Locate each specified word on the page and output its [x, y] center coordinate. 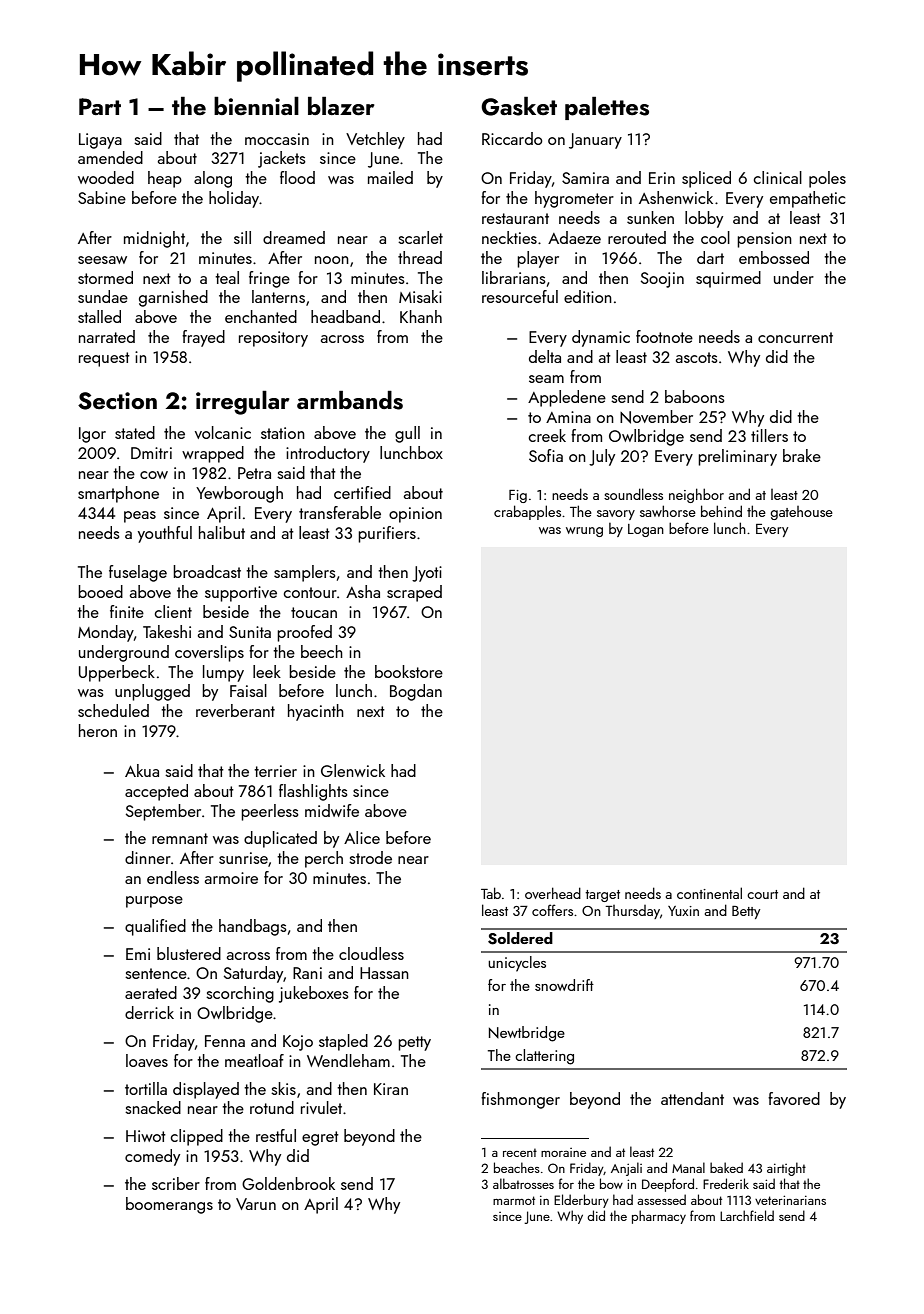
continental [709, 893]
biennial [256, 106]
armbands [350, 400]
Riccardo [512, 138]
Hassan [384, 973]
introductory [328, 454]
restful [276, 1135]
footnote [664, 336]
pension [764, 240]
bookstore [409, 671]
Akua [142, 770]
